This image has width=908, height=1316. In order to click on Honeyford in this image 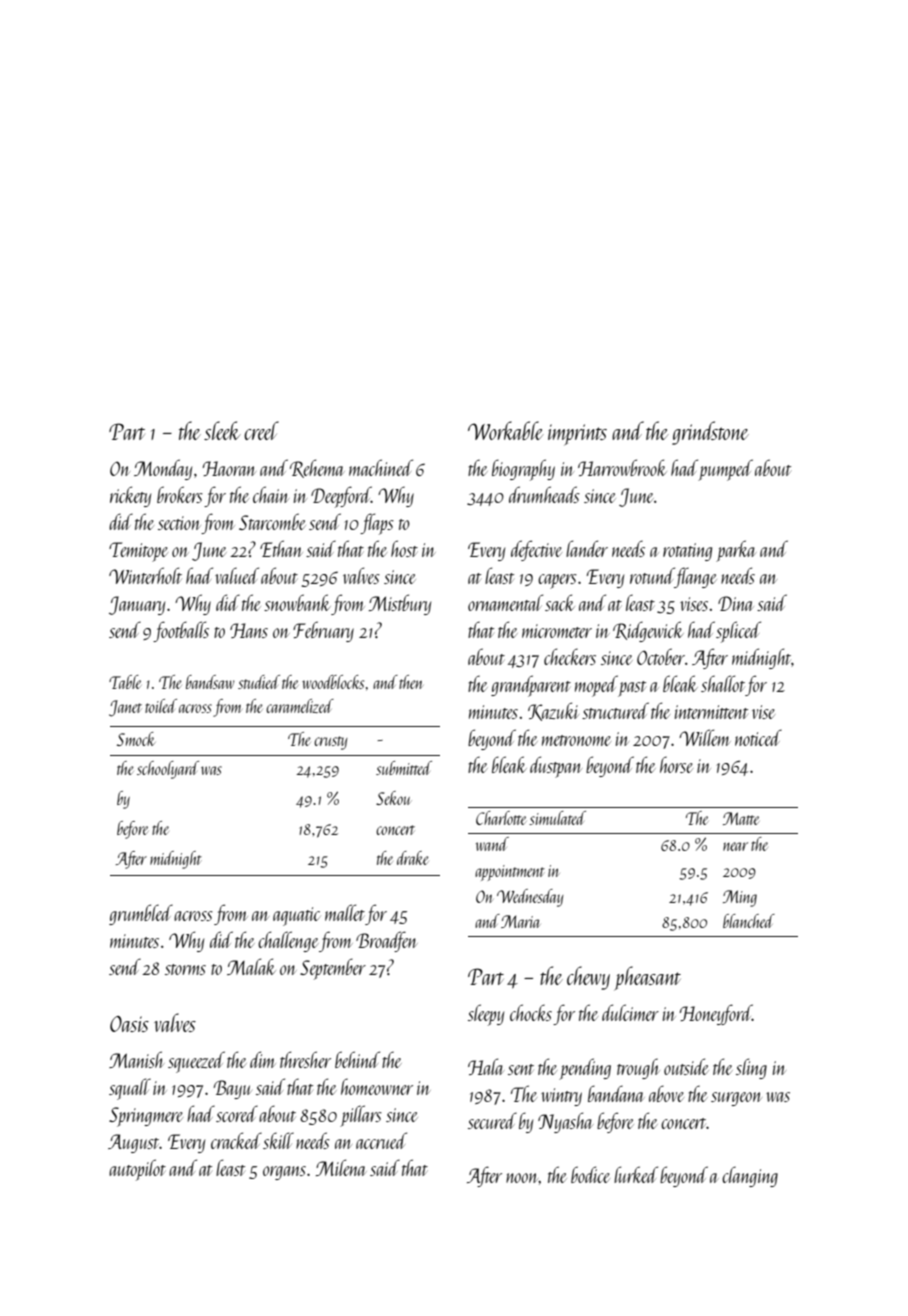, I will do `click(716, 1014)`.
